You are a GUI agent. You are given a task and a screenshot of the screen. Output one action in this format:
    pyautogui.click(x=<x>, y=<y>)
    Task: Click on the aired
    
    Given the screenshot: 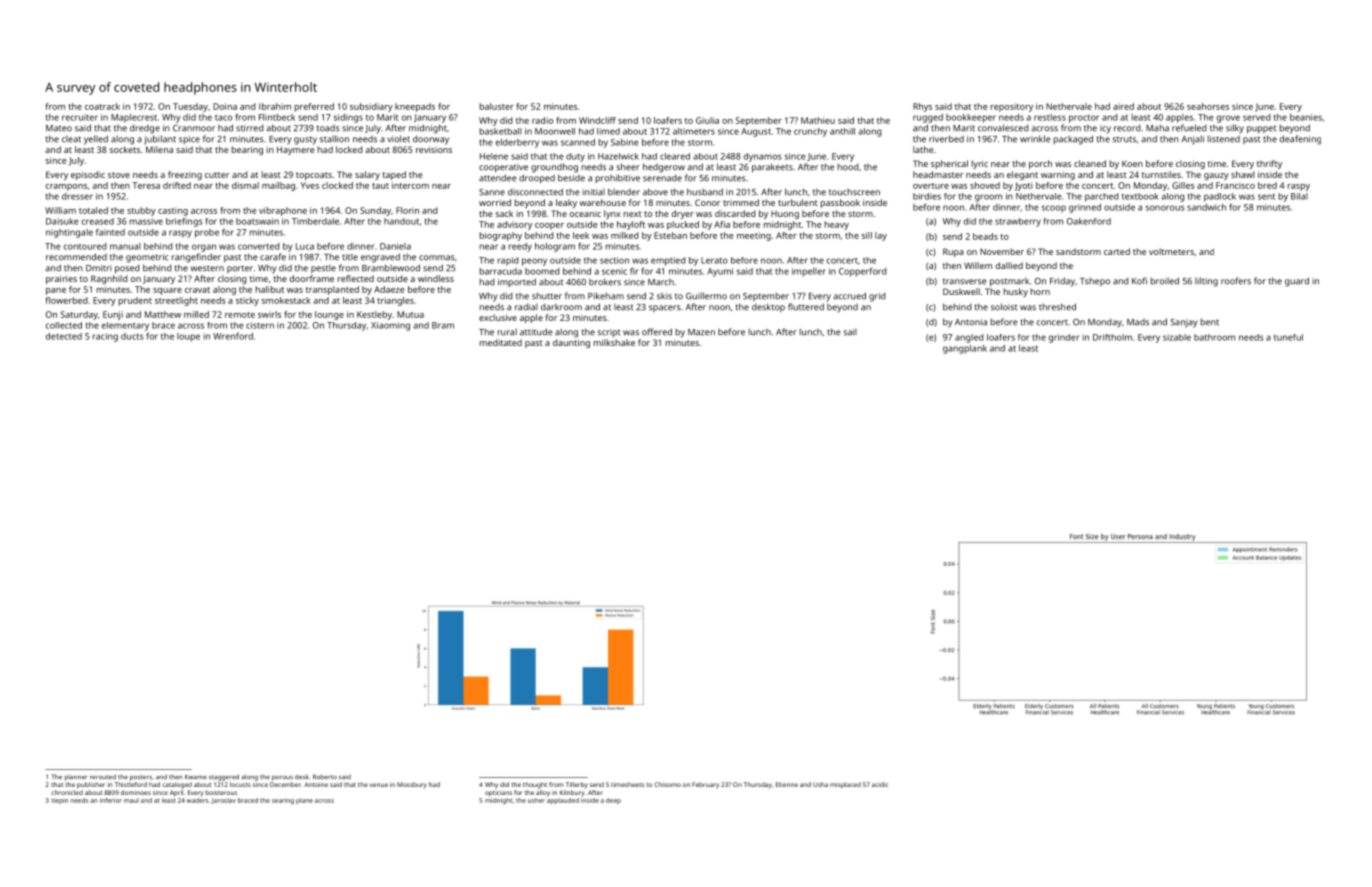 What is the action you would take?
    pyautogui.click(x=1123, y=106)
